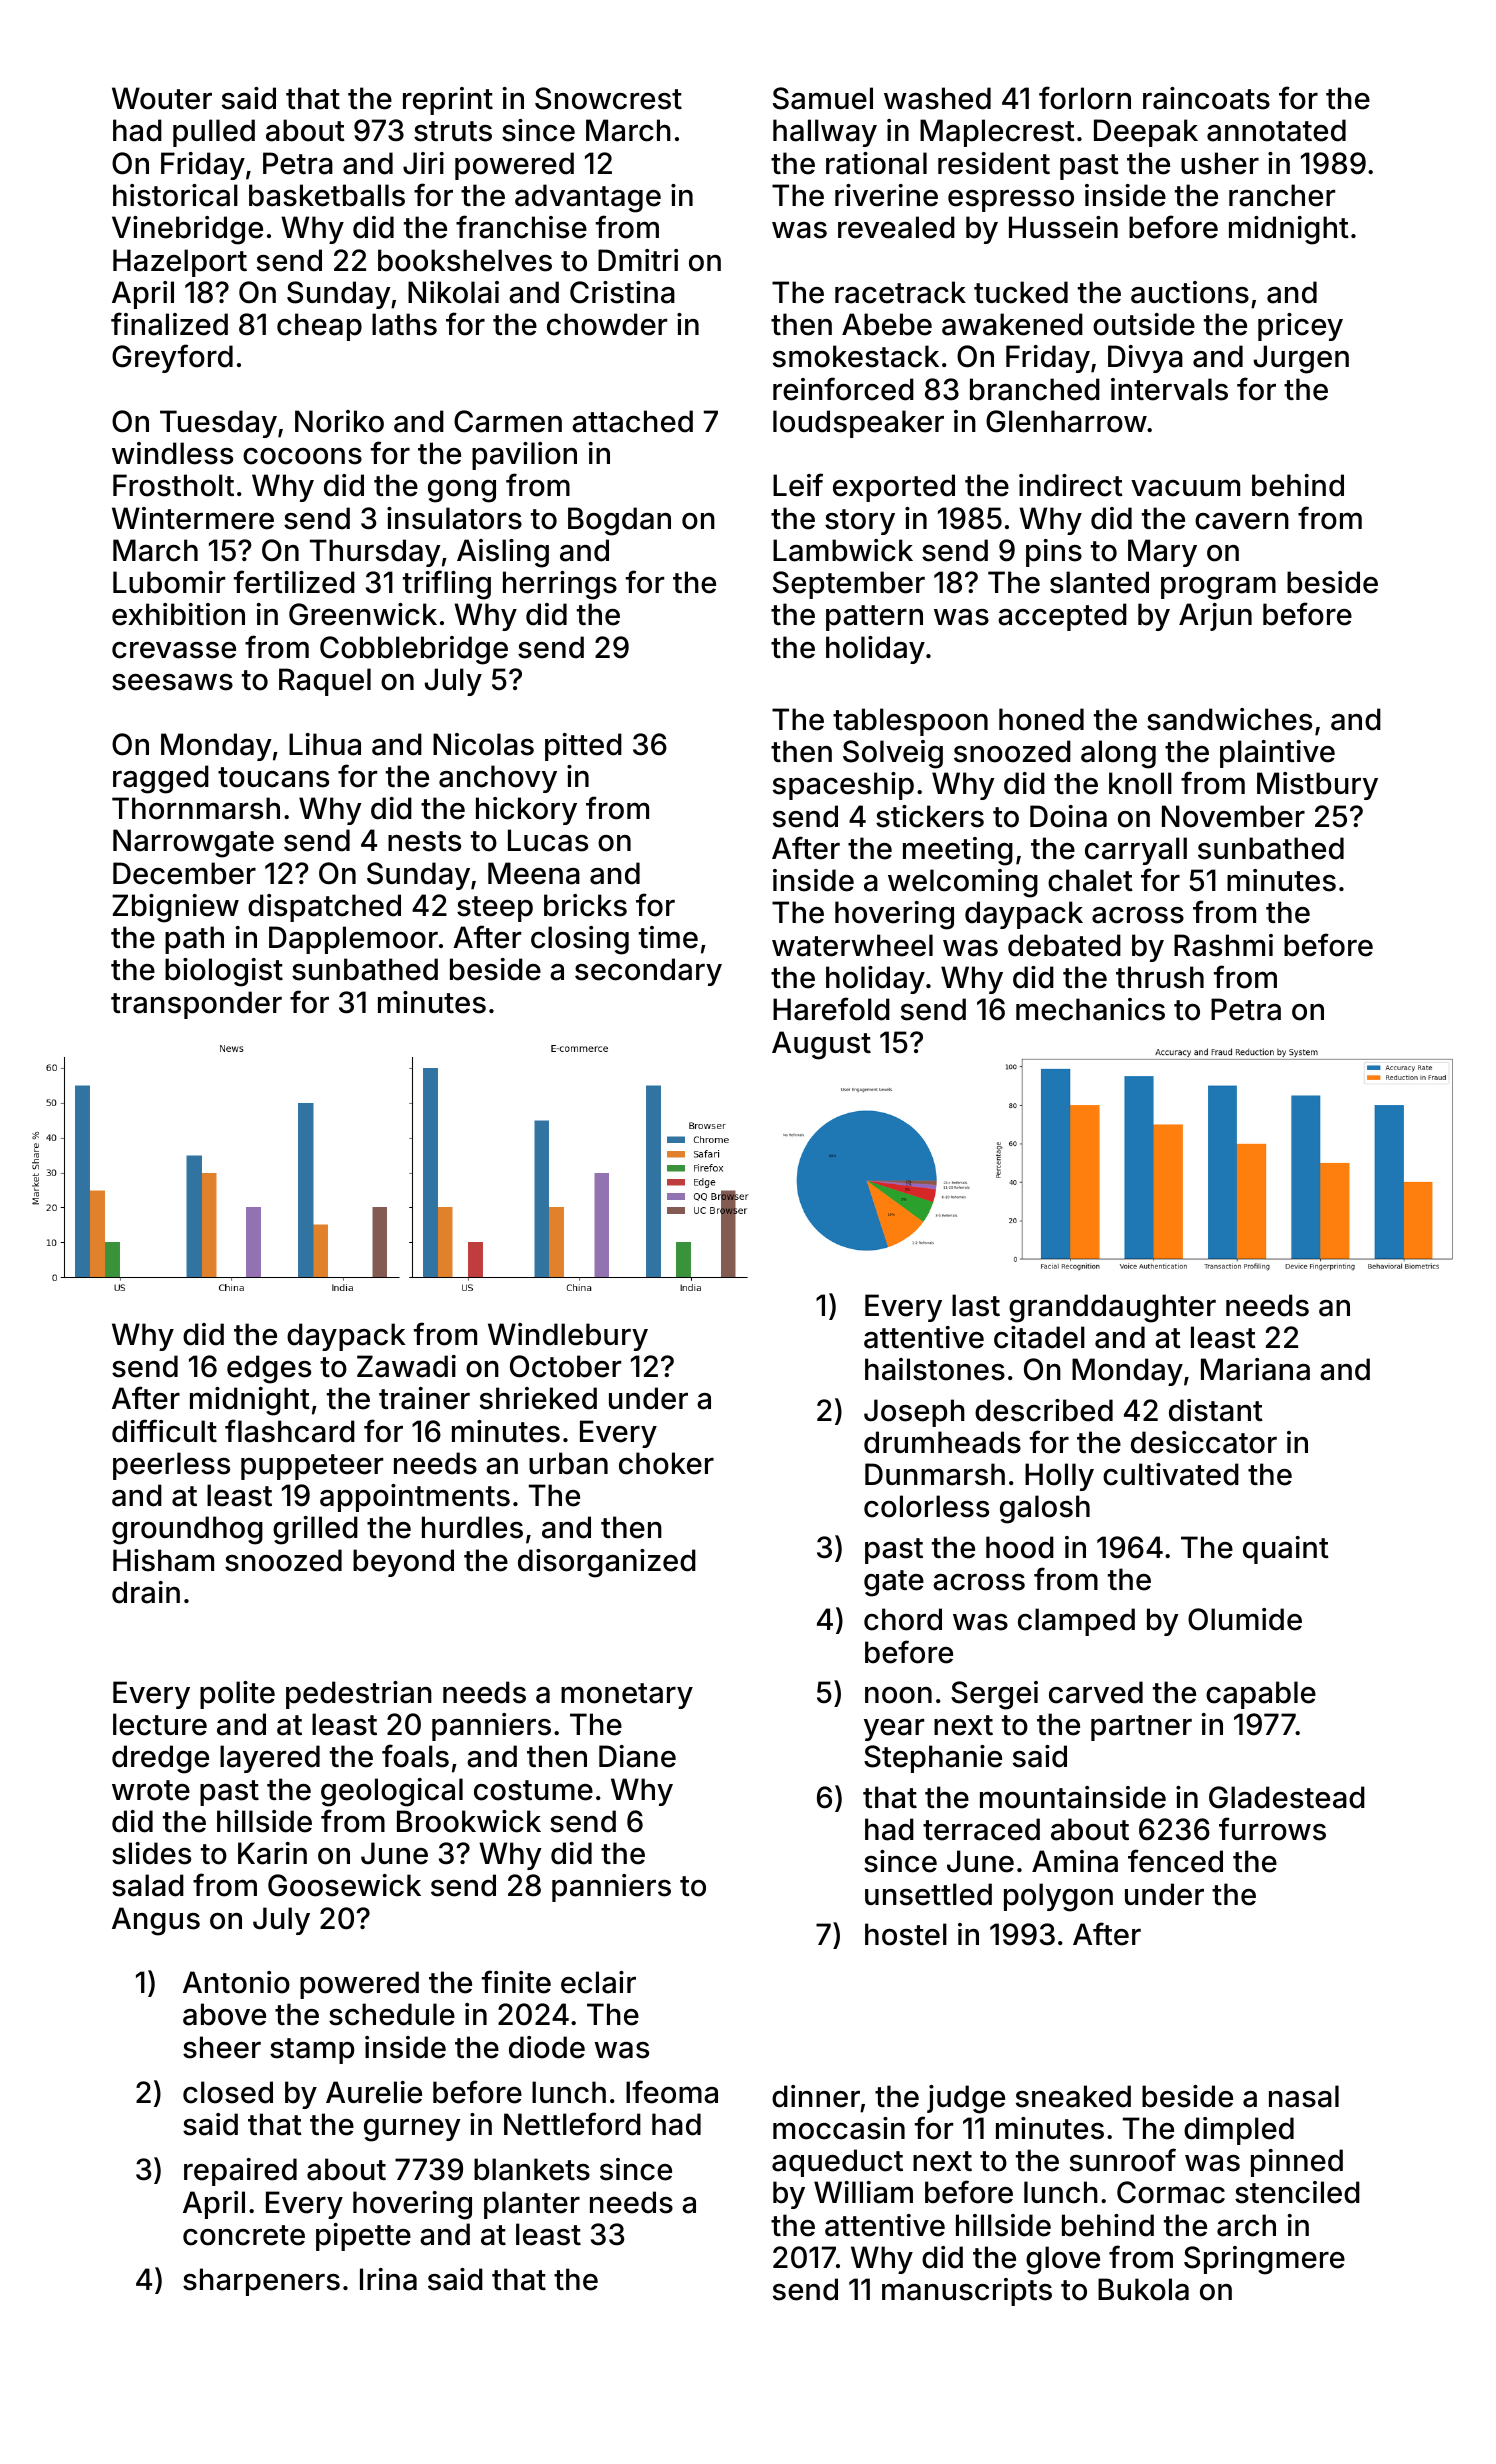  I want to click on racetrack, so click(900, 292).
